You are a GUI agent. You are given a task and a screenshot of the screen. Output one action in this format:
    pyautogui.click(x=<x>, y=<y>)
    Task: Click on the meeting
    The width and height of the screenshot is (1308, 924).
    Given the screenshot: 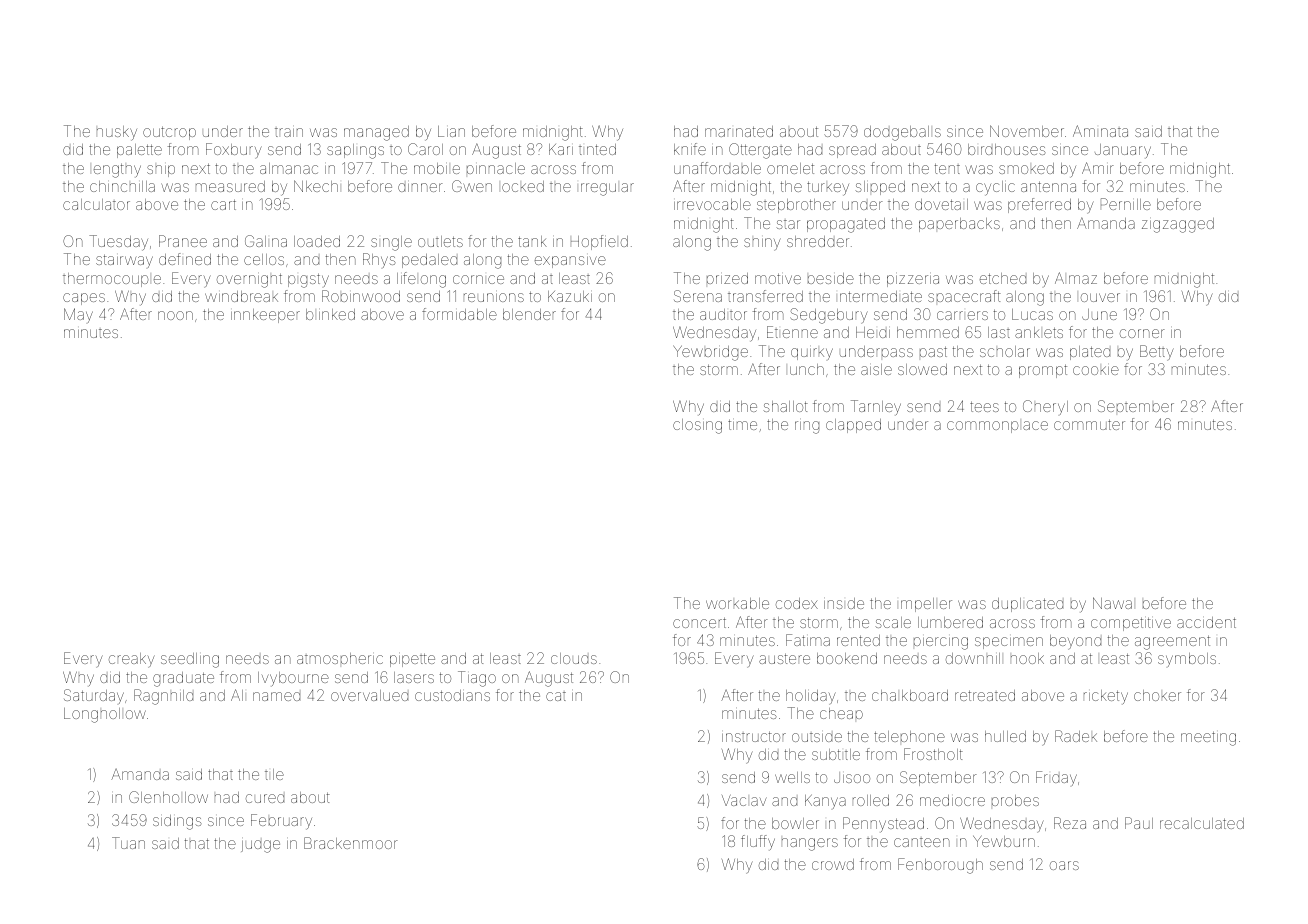 What is the action you would take?
    pyautogui.click(x=1208, y=738)
